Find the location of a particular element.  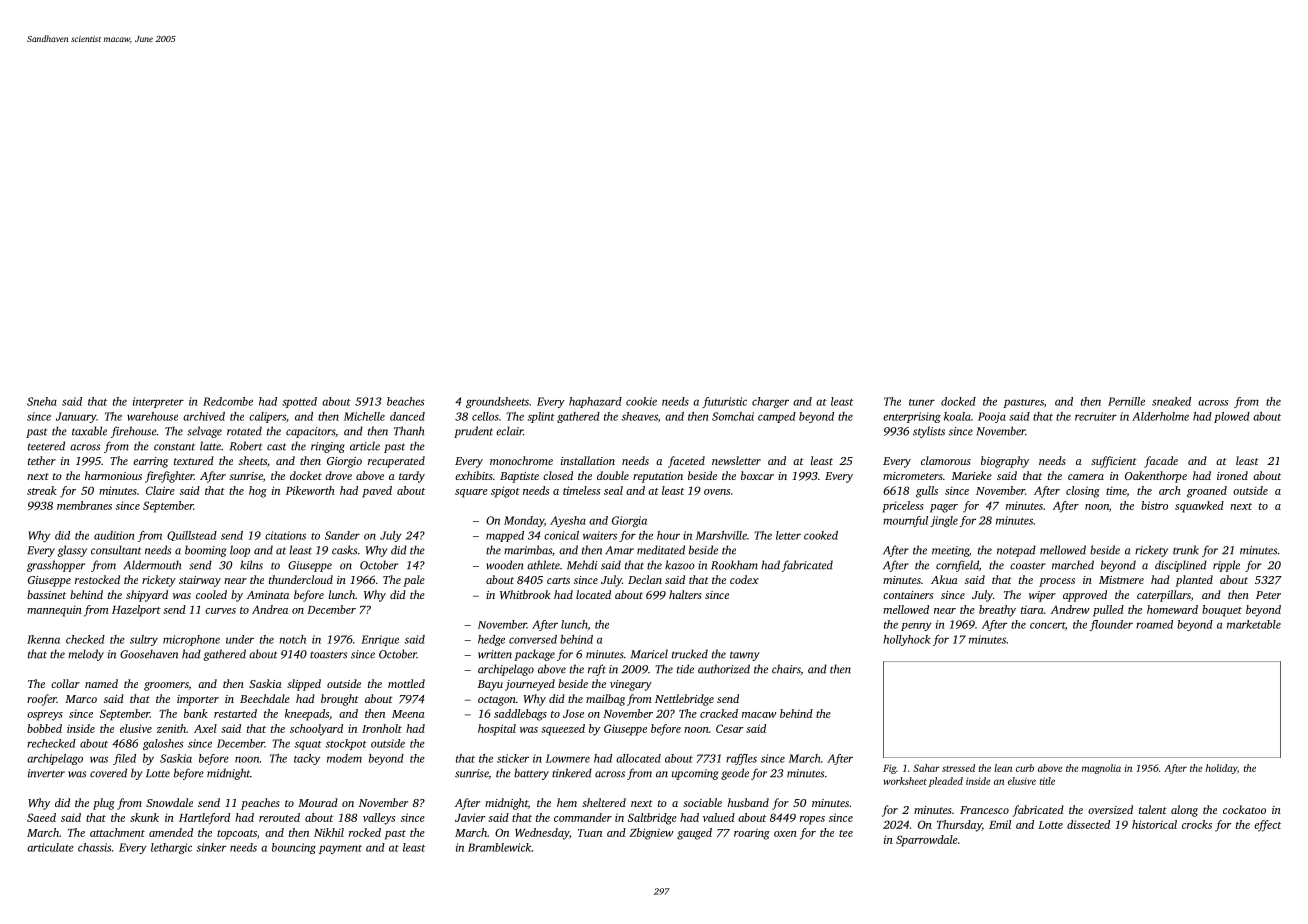

concert is located at coordinates (1047, 625).
